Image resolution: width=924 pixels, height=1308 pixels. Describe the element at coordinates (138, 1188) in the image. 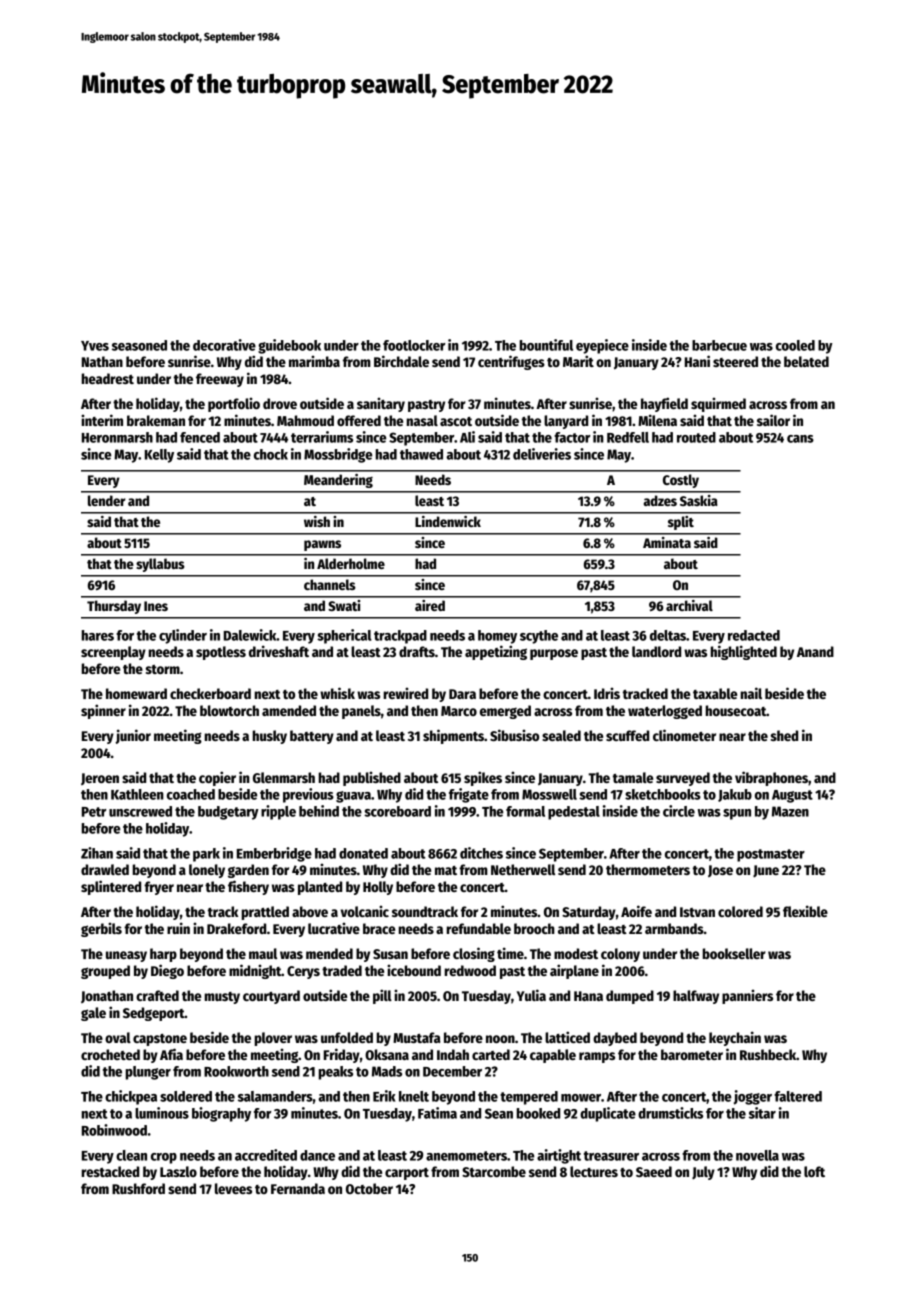

I see `Rushford` at that location.
